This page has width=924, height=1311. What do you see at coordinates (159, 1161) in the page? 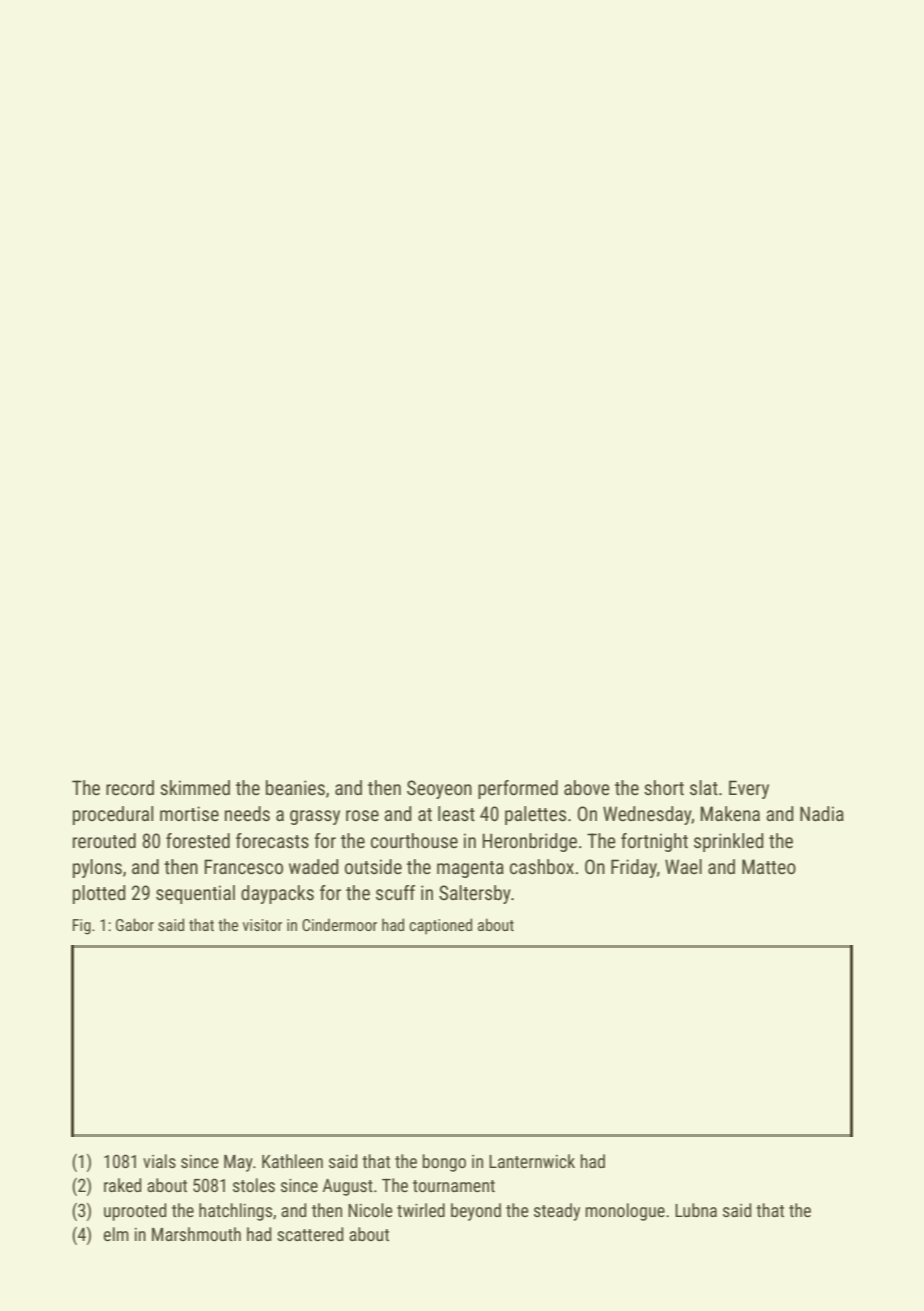
I see `vials` at bounding box center [159, 1161].
